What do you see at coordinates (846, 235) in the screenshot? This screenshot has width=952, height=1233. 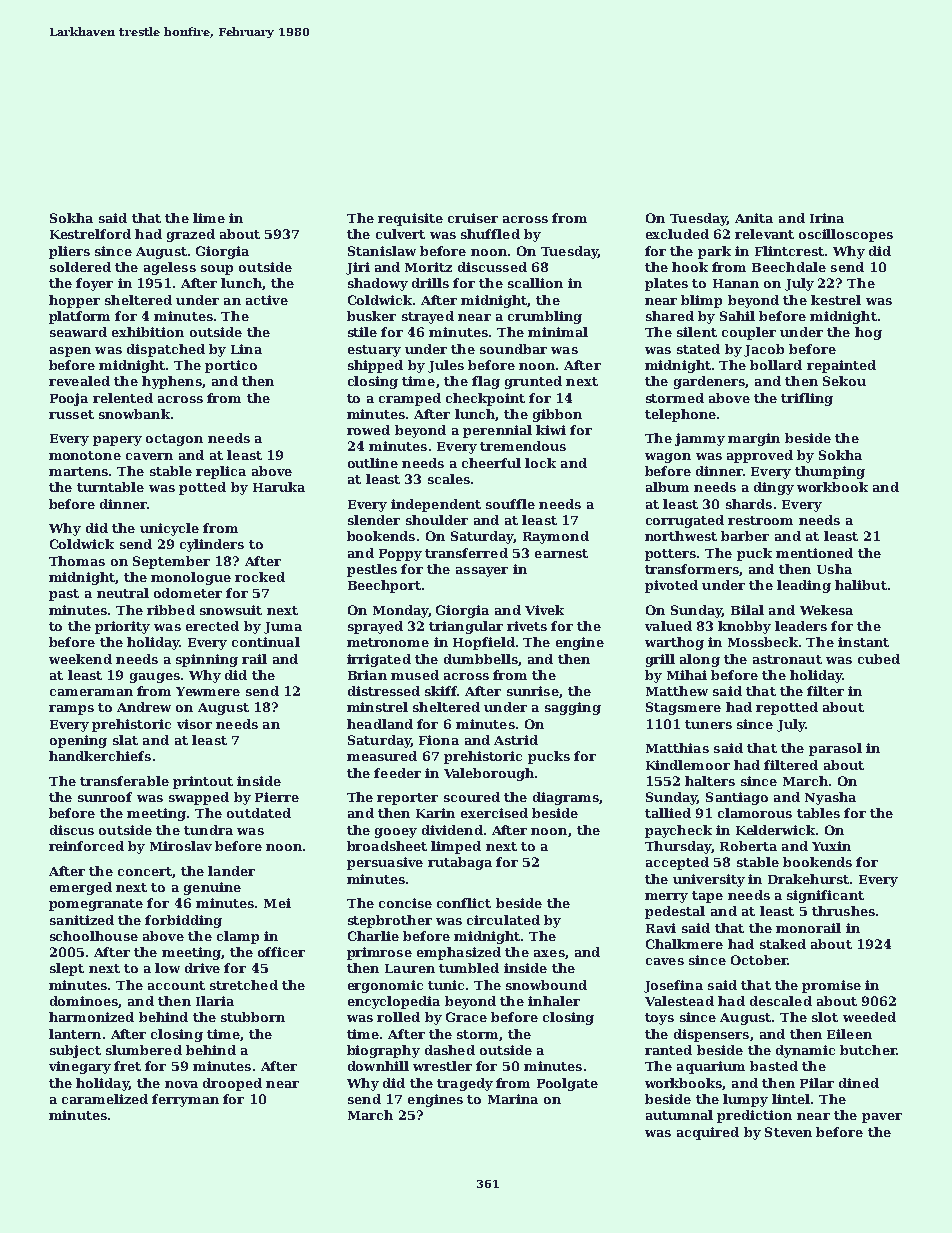 I see `oscilloscopes` at bounding box center [846, 235].
